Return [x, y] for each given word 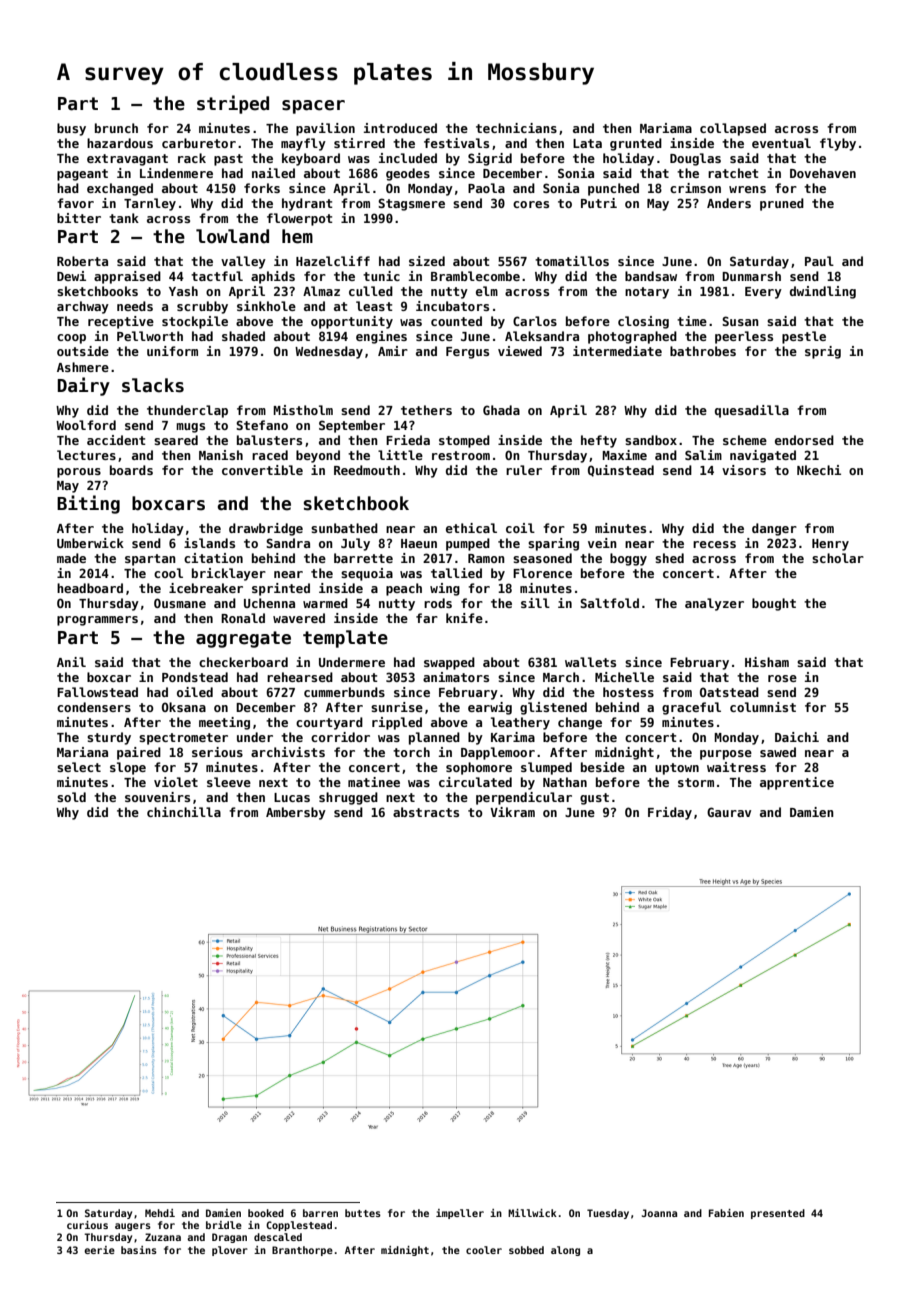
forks [262, 188]
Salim [703, 455]
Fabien [726, 1213]
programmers [97, 621]
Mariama [666, 128]
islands [209, 543]
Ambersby [296, 813]
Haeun [419, 543]
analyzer [714, 604]
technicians [516, 128]
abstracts [426, 812]
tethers [426, 410]
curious [87, 1225]
